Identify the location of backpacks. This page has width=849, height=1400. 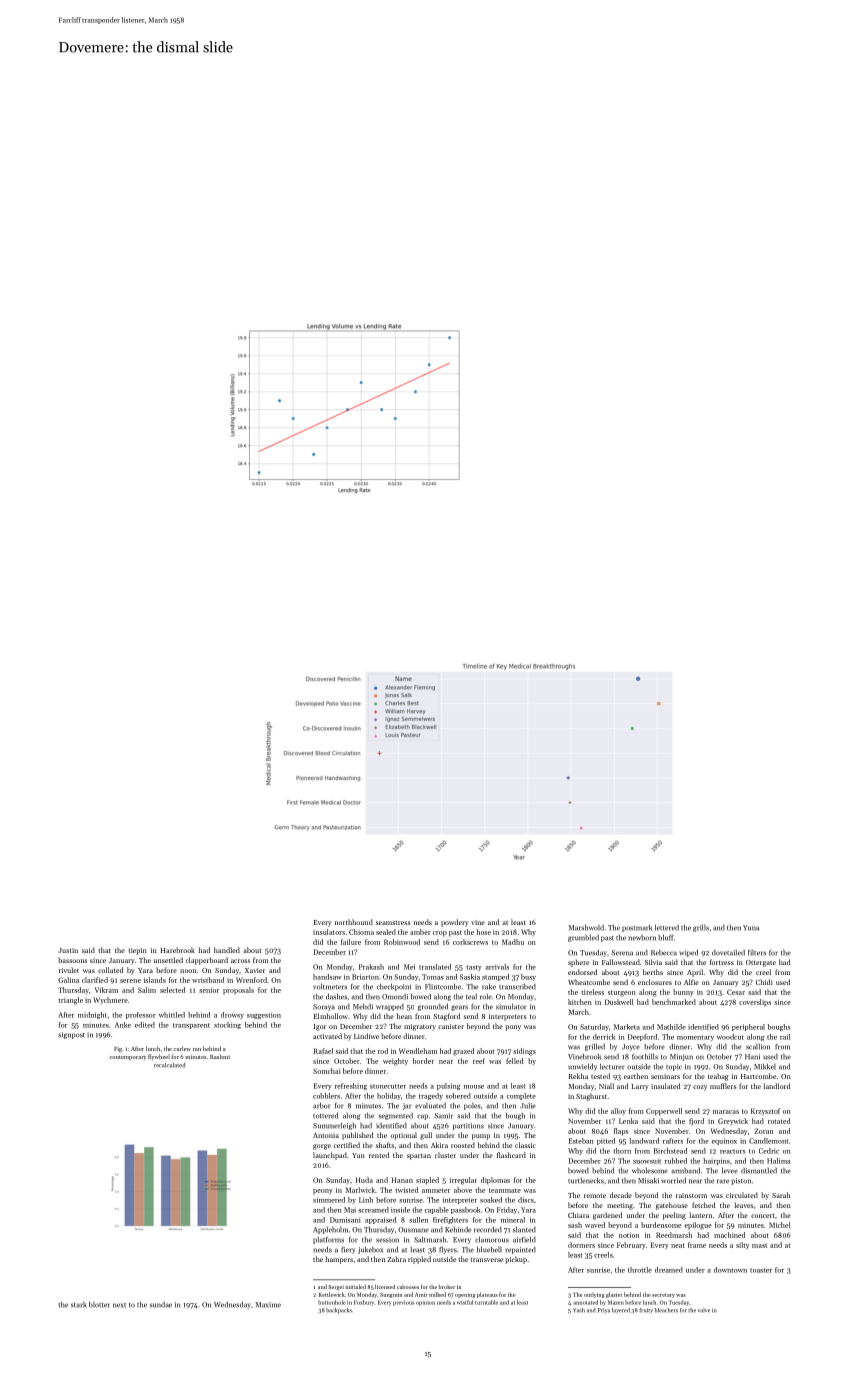
(339, 1311).
